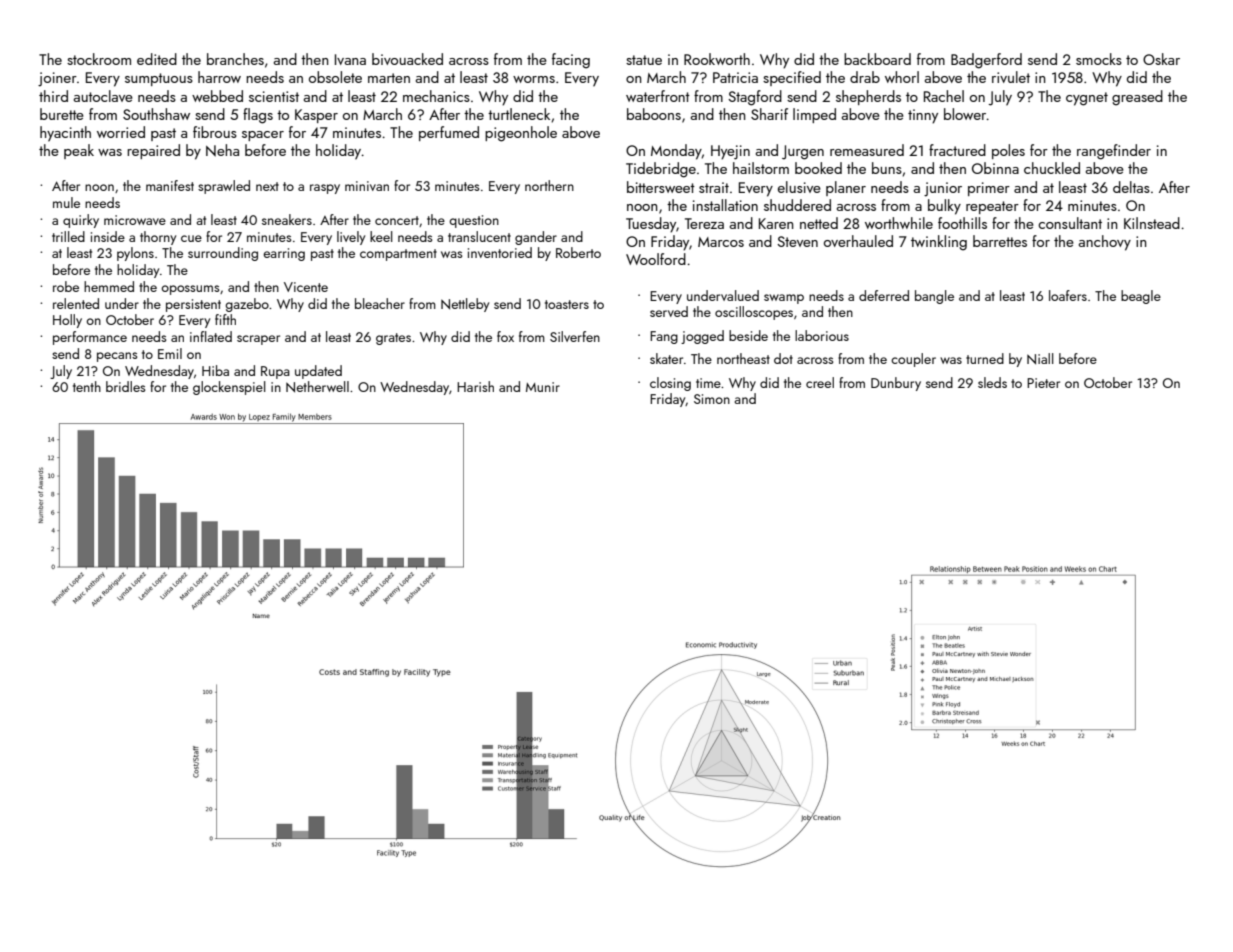 The width and height of the document is (1233, 952). What do you see at coordinates (219, 77) in the document?
I see `harrow` at bounding box center [219, 77].
